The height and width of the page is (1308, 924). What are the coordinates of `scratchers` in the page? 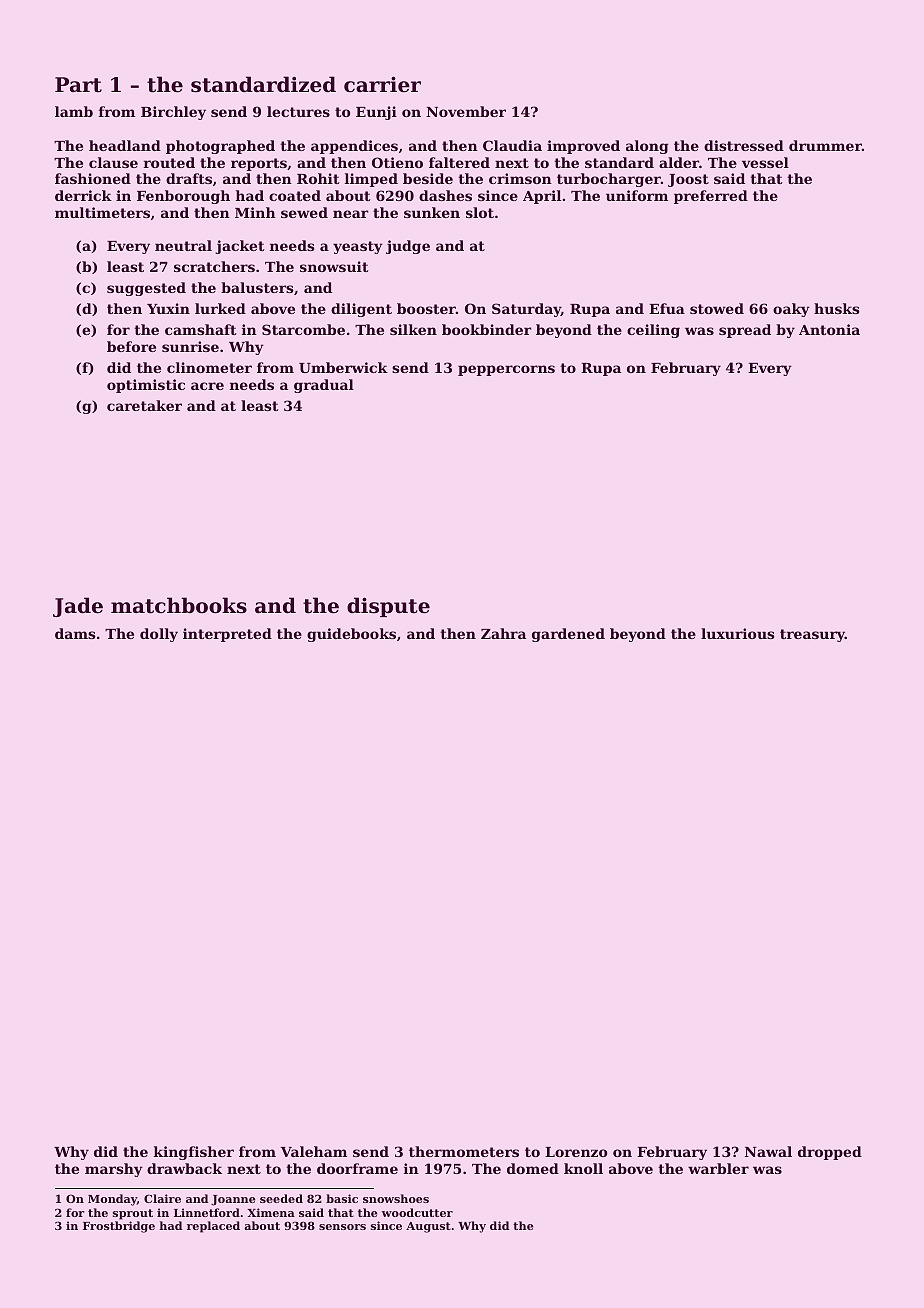 It's located at (214, 266).
